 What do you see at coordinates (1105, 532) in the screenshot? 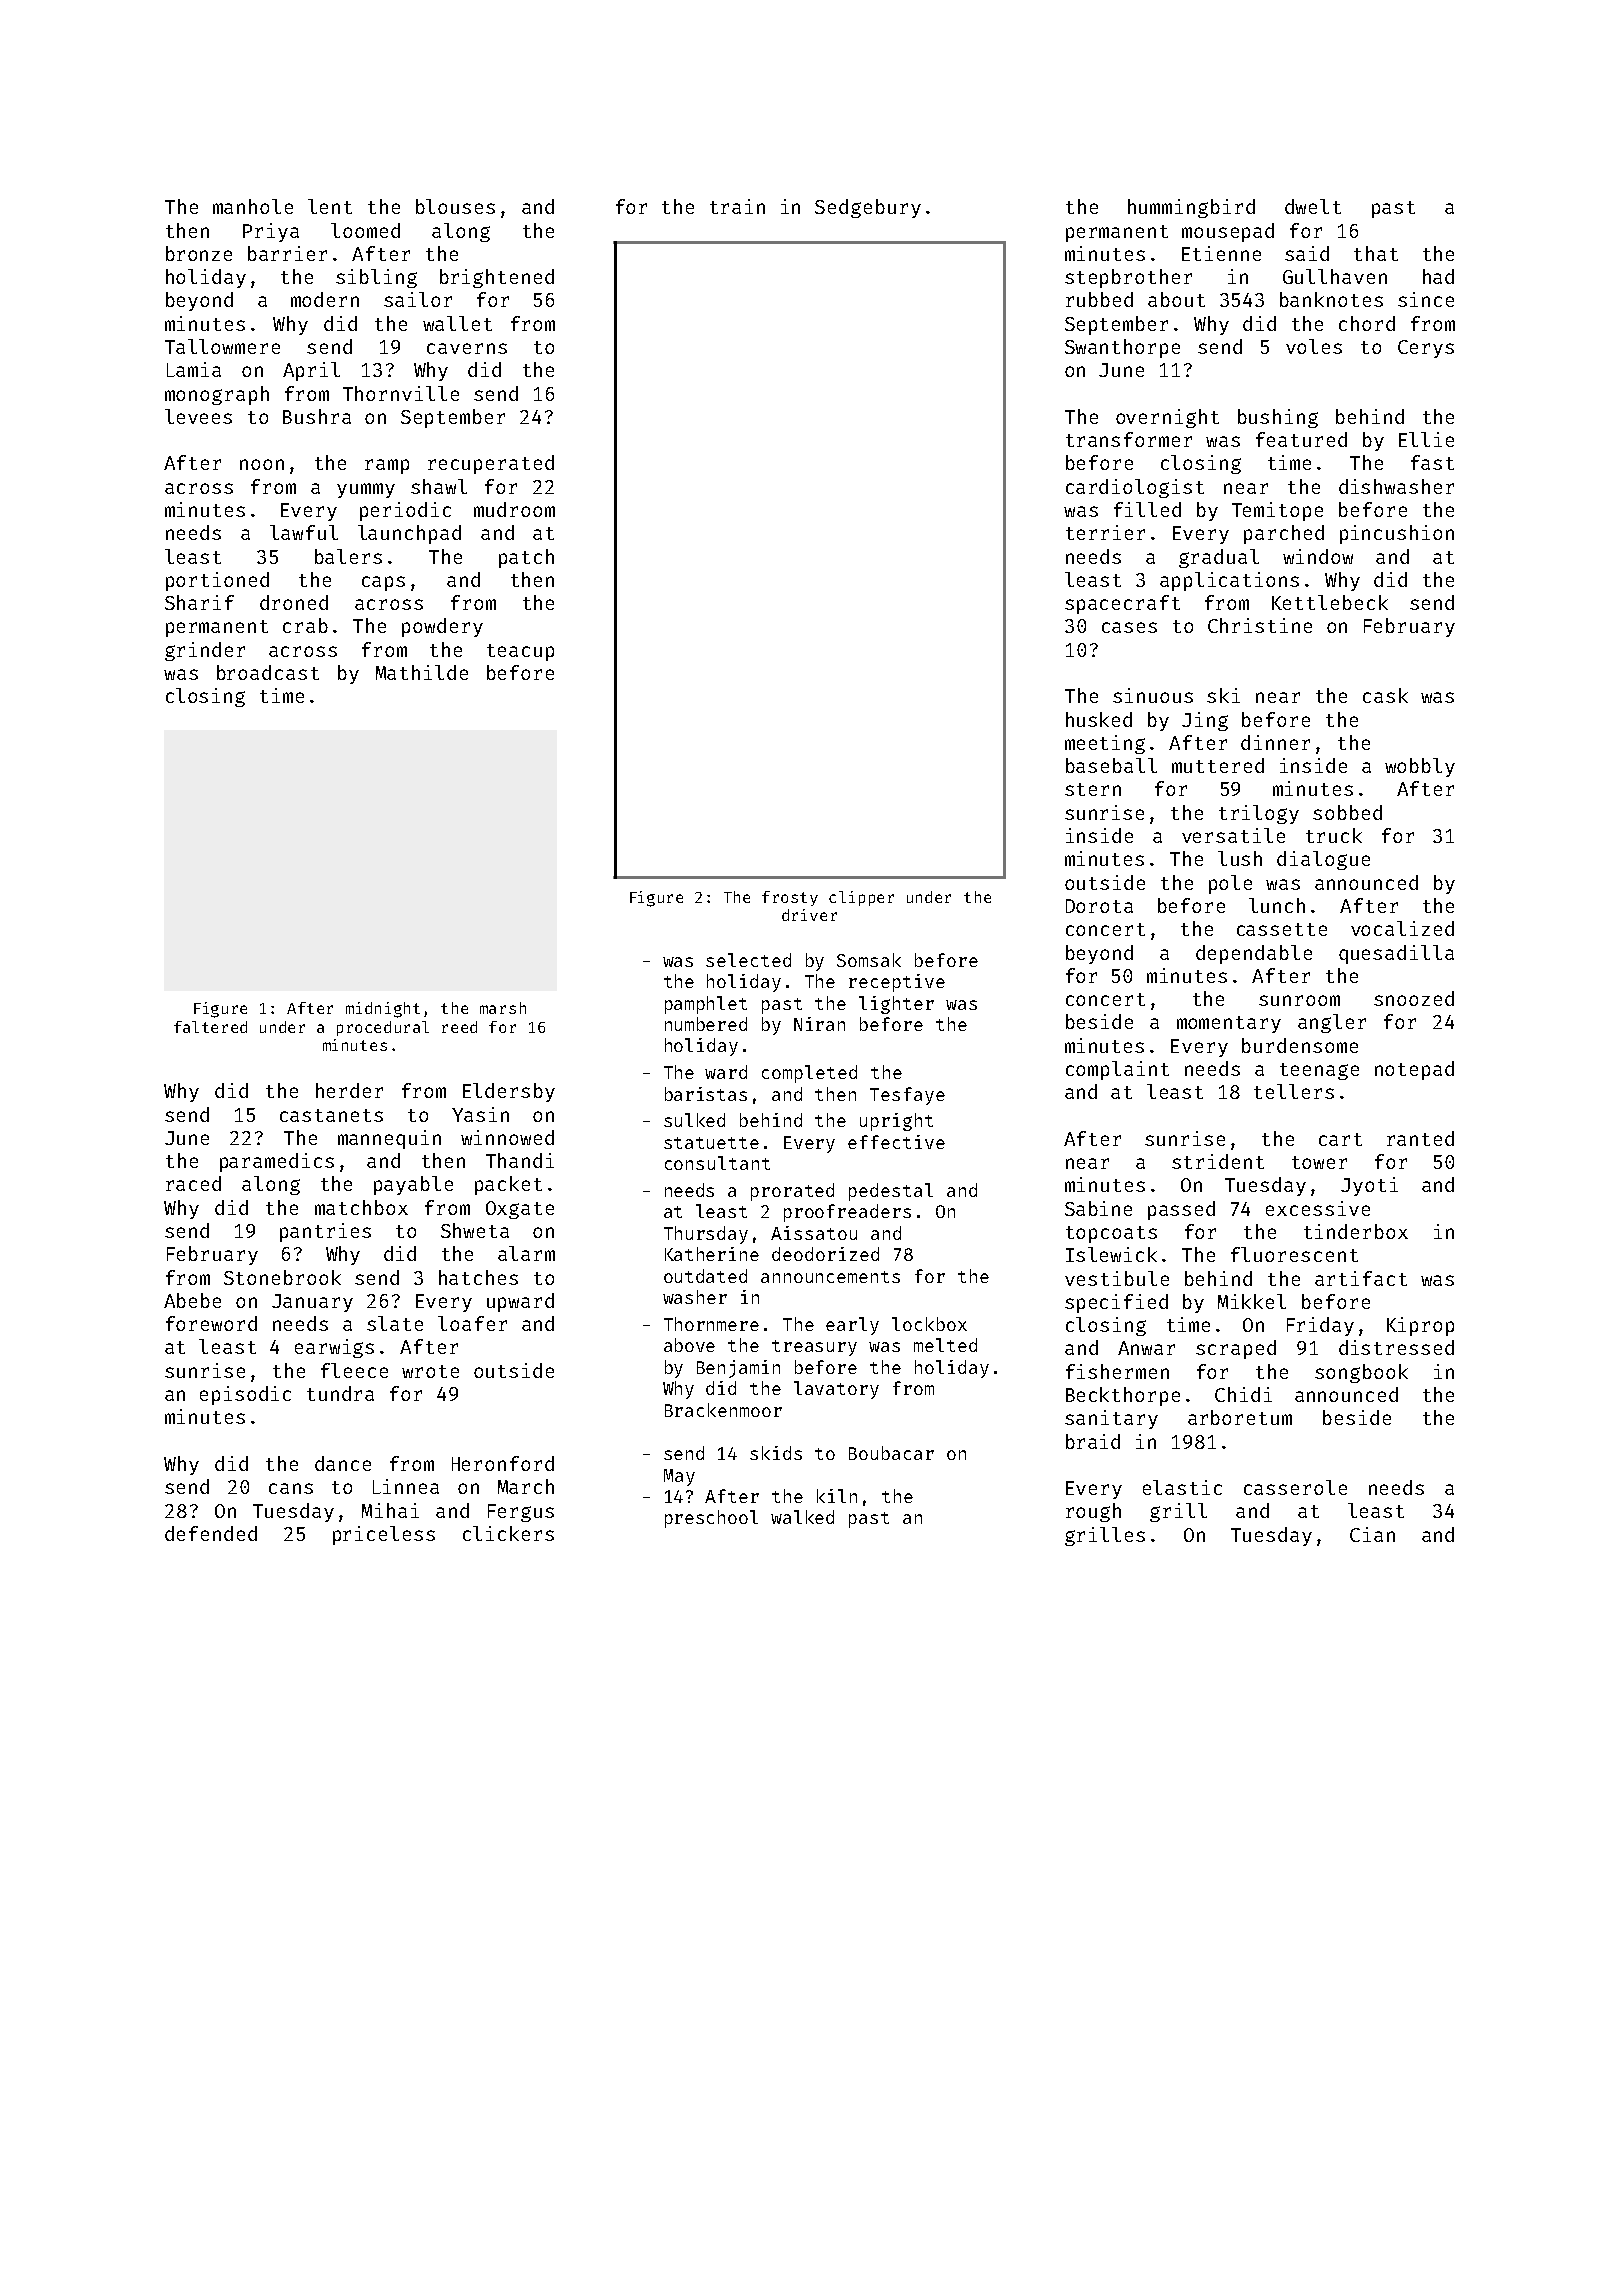
I see `terrier` at bounding box center [1105, 532].
